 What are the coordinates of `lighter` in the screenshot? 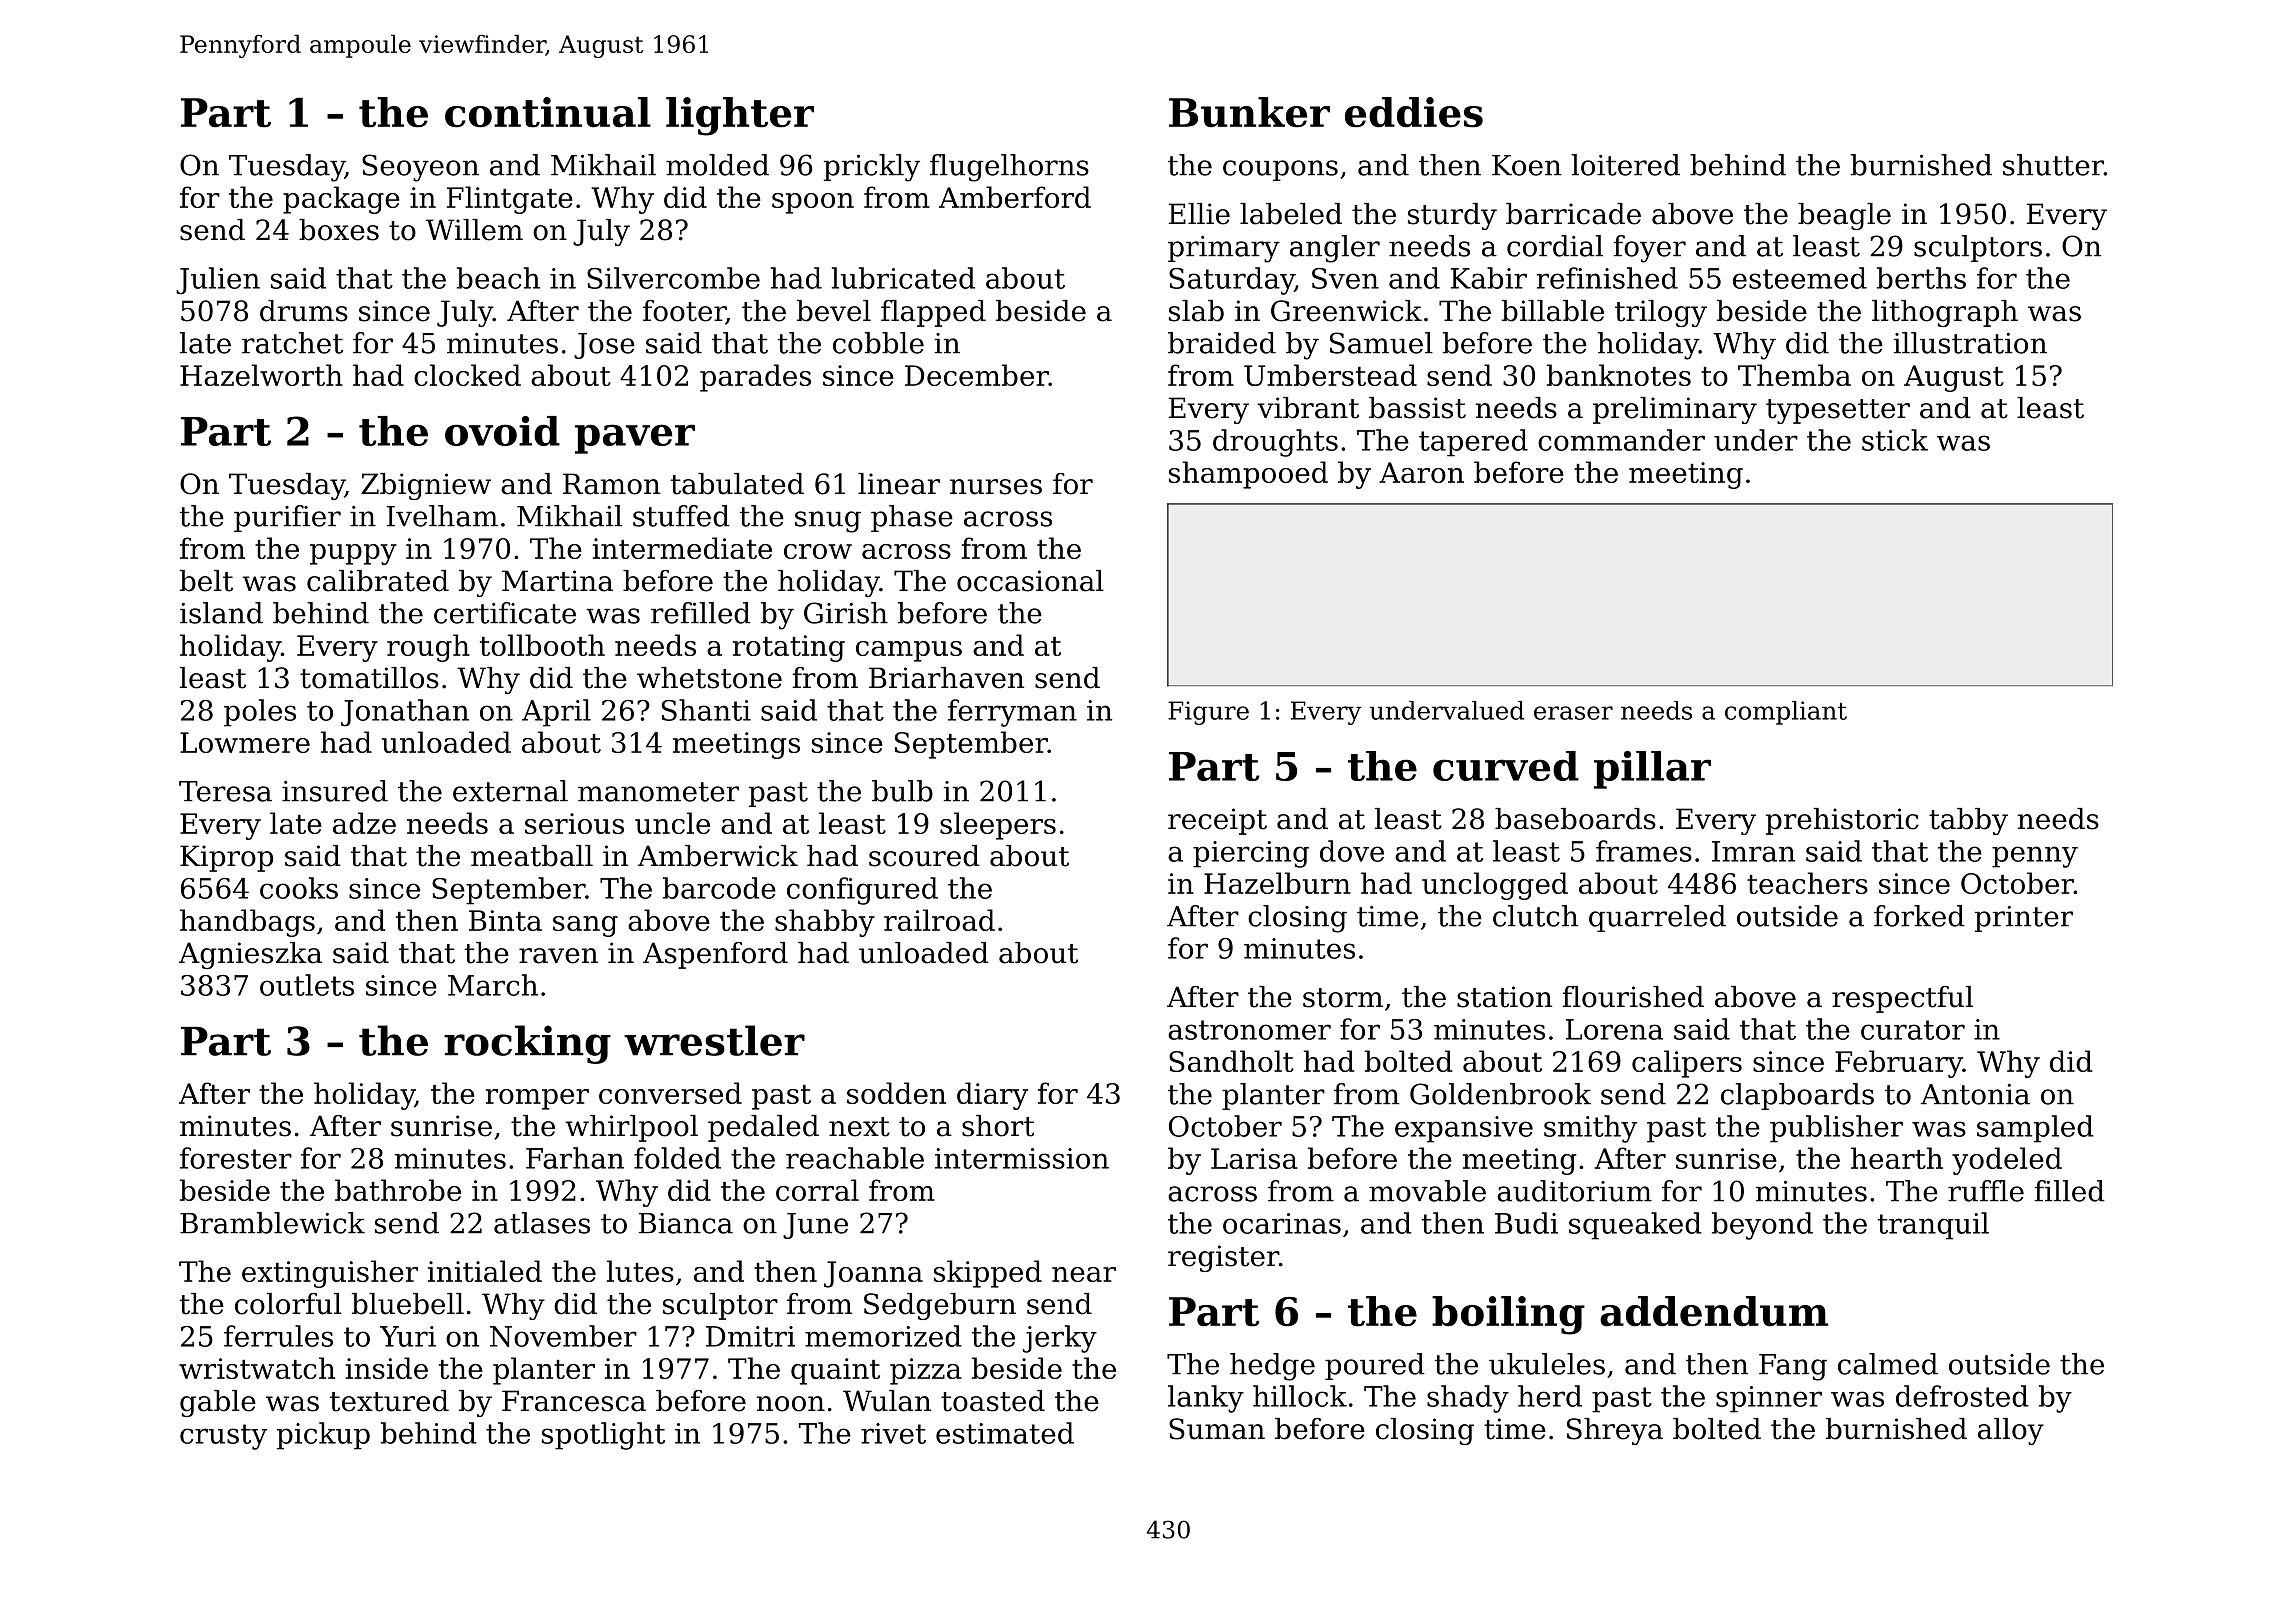 It's located at (740, 116).
